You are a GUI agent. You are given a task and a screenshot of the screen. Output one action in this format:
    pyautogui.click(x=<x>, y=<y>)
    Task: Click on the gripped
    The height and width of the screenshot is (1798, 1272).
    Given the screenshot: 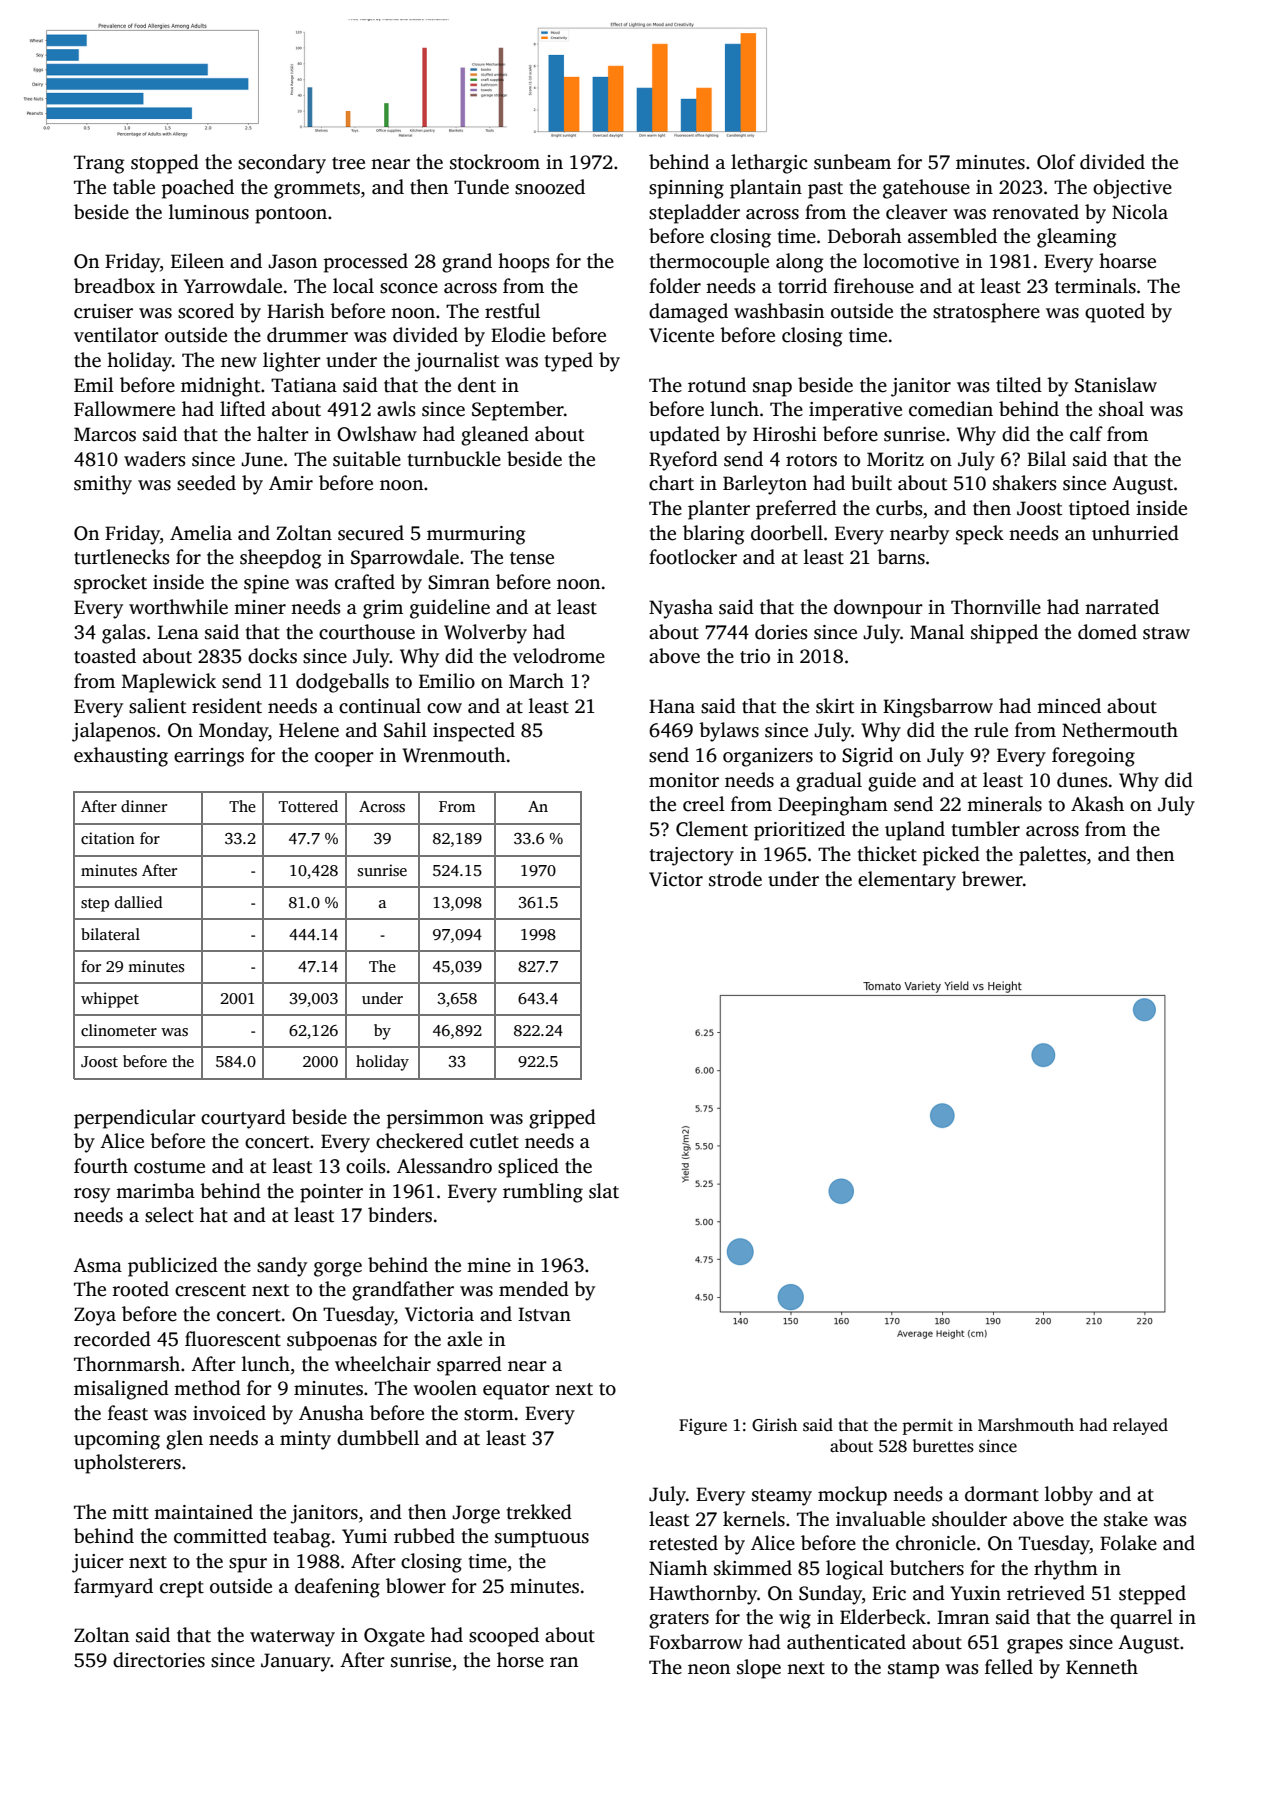 What is the action you would take?
    pyautogui.click(x=562, y=1119)
